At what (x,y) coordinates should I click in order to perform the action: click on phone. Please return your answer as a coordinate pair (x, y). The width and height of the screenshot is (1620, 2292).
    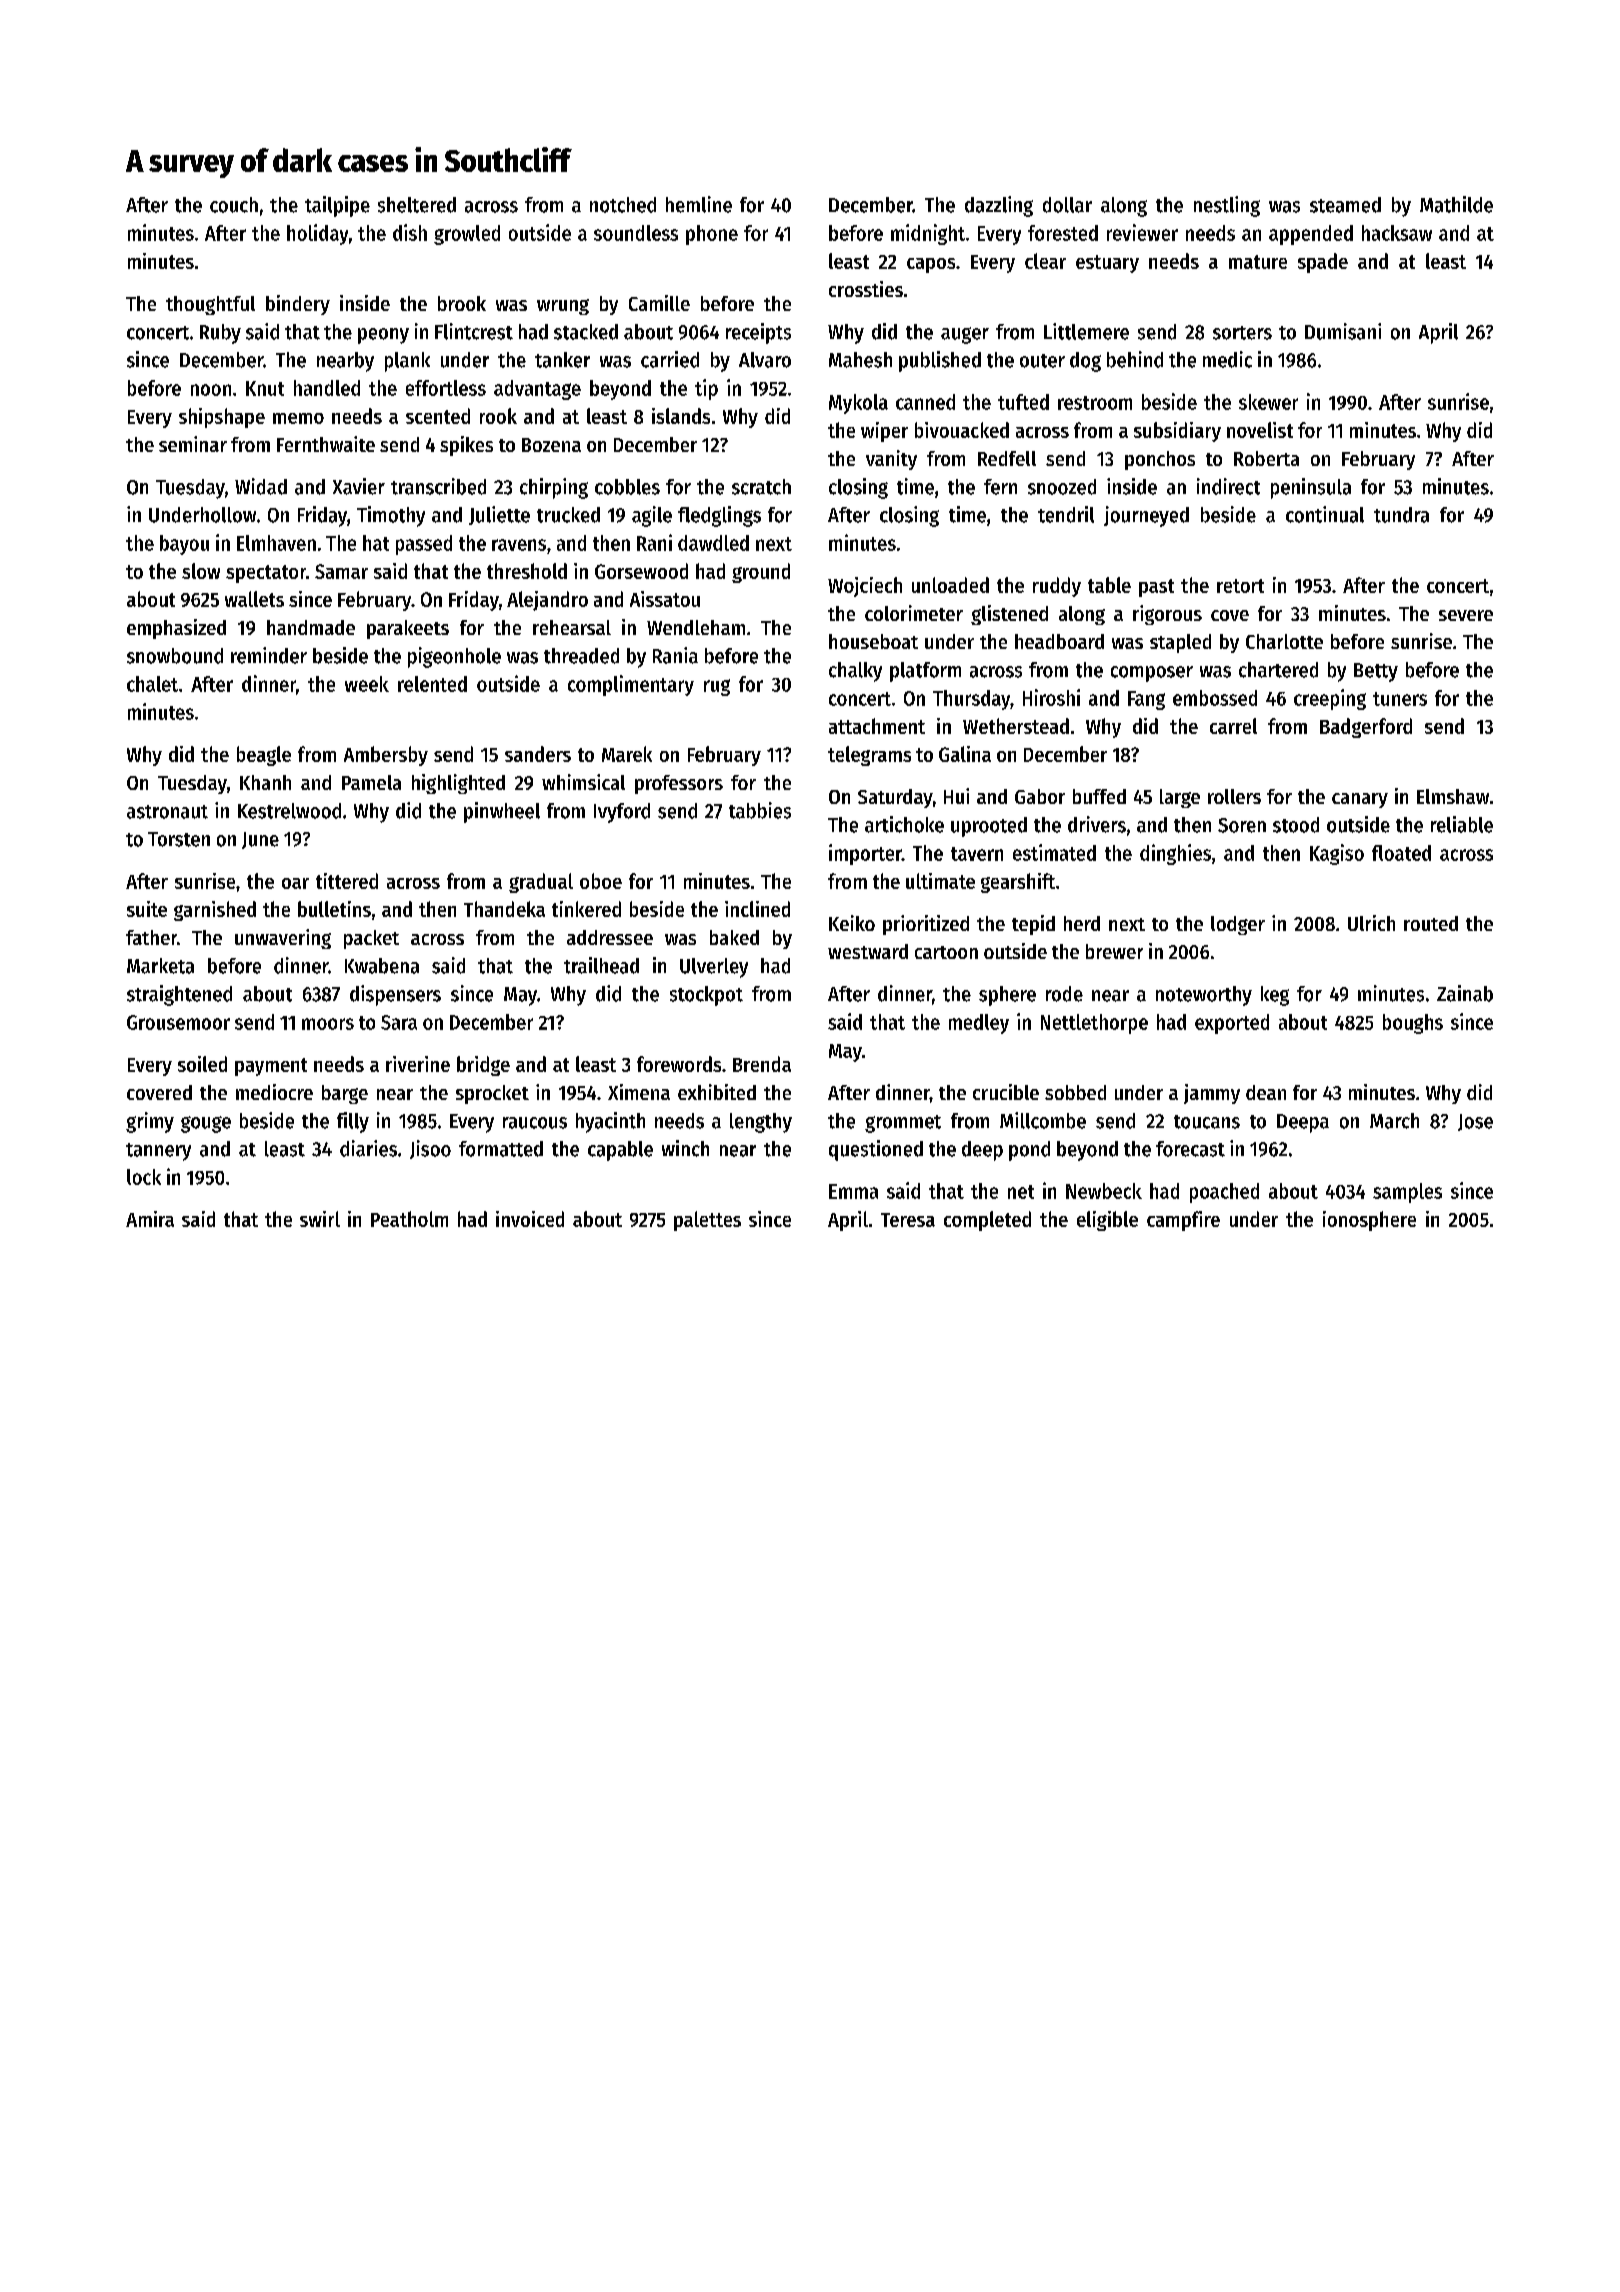
    Looking at the image, I should click on (712, 235).
